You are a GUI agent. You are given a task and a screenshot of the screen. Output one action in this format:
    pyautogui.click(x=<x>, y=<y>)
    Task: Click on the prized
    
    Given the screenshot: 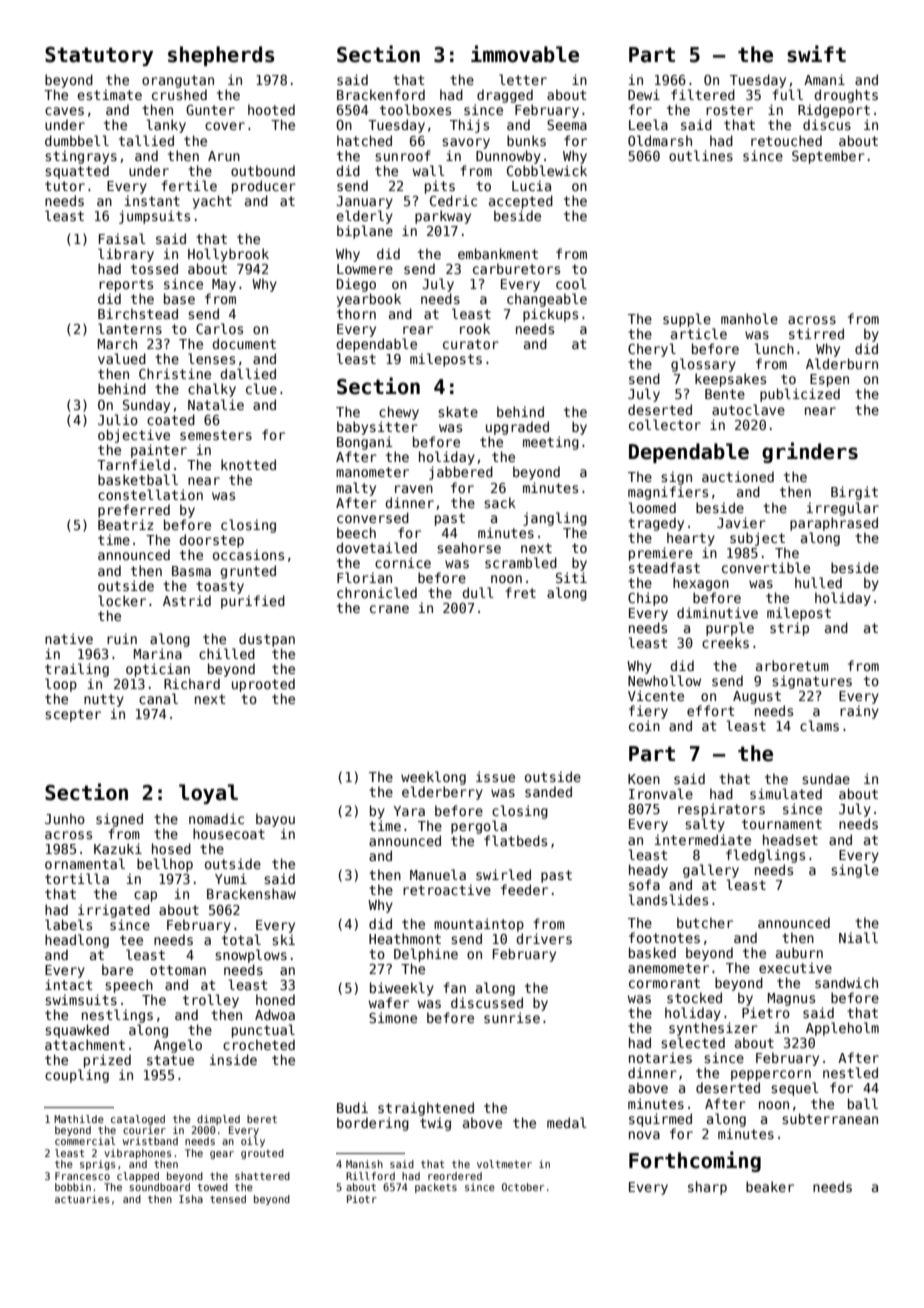 What is the action you would take?
    pyautogui.click(x=107, y=1061)
